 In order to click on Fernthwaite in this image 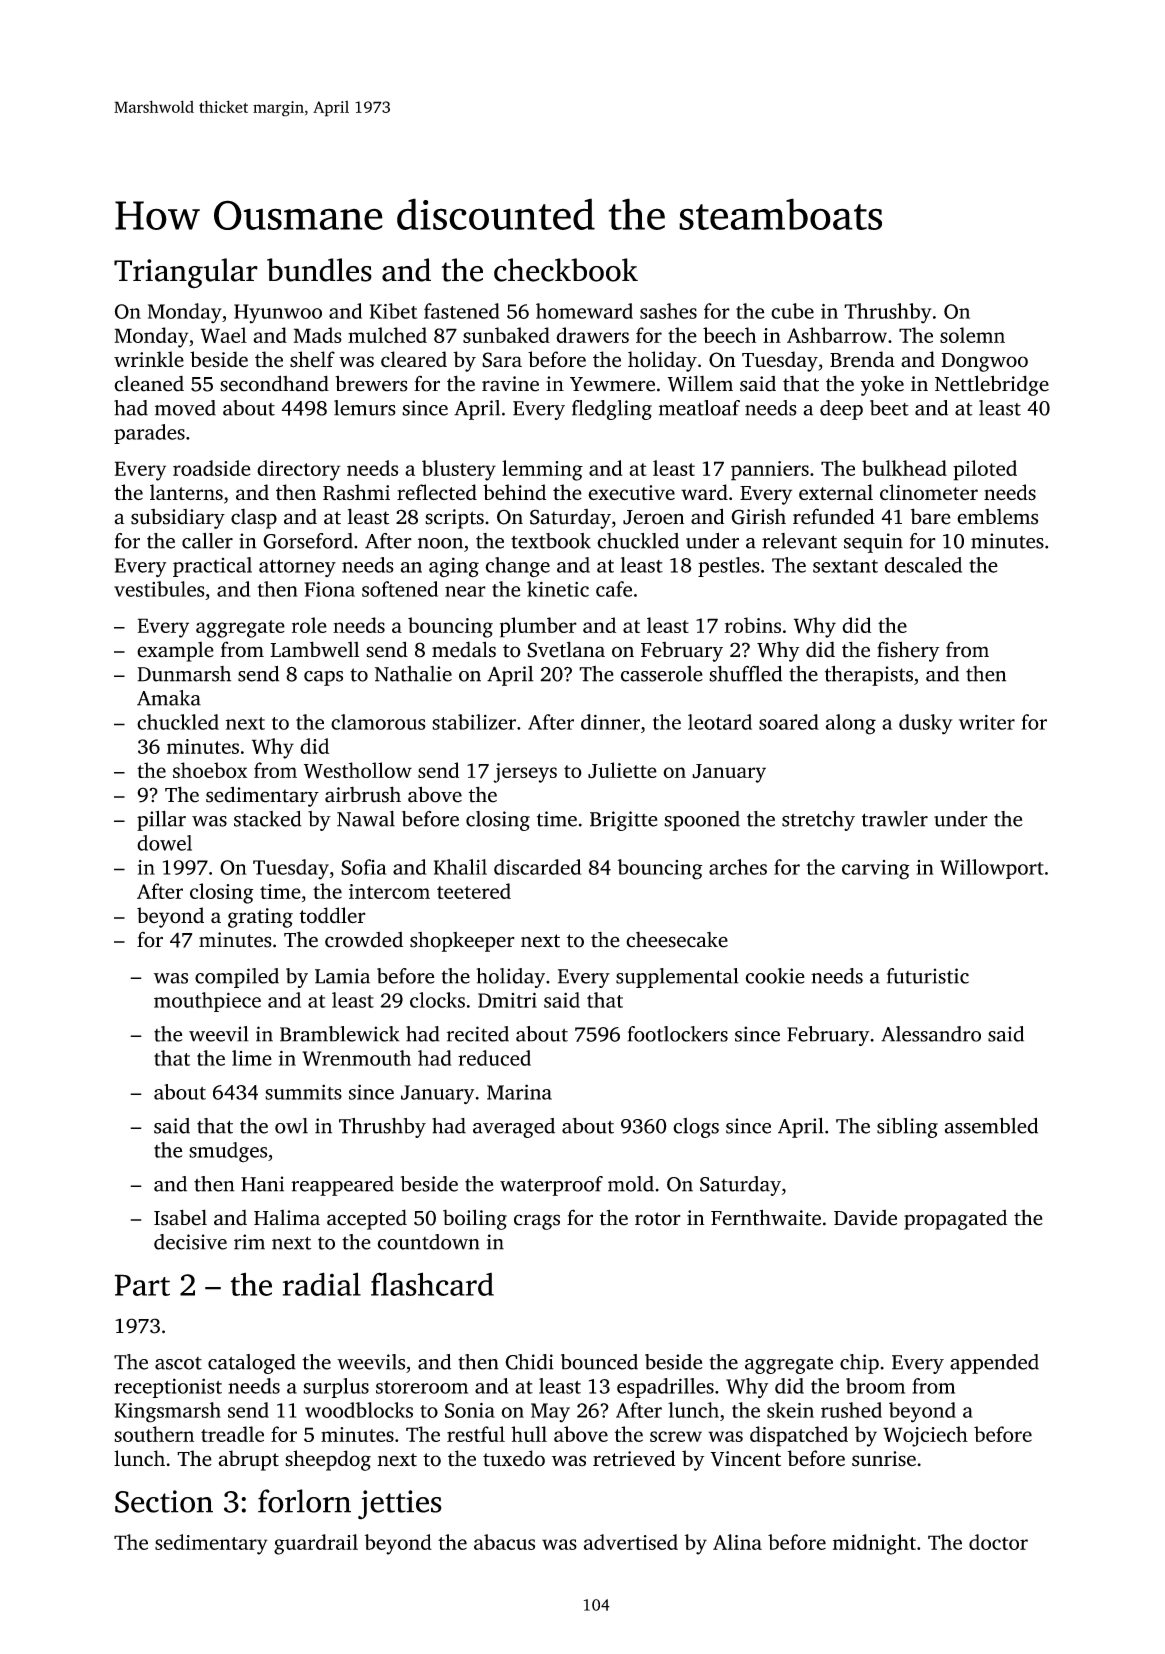, I will do `click(766, 1217)`.
